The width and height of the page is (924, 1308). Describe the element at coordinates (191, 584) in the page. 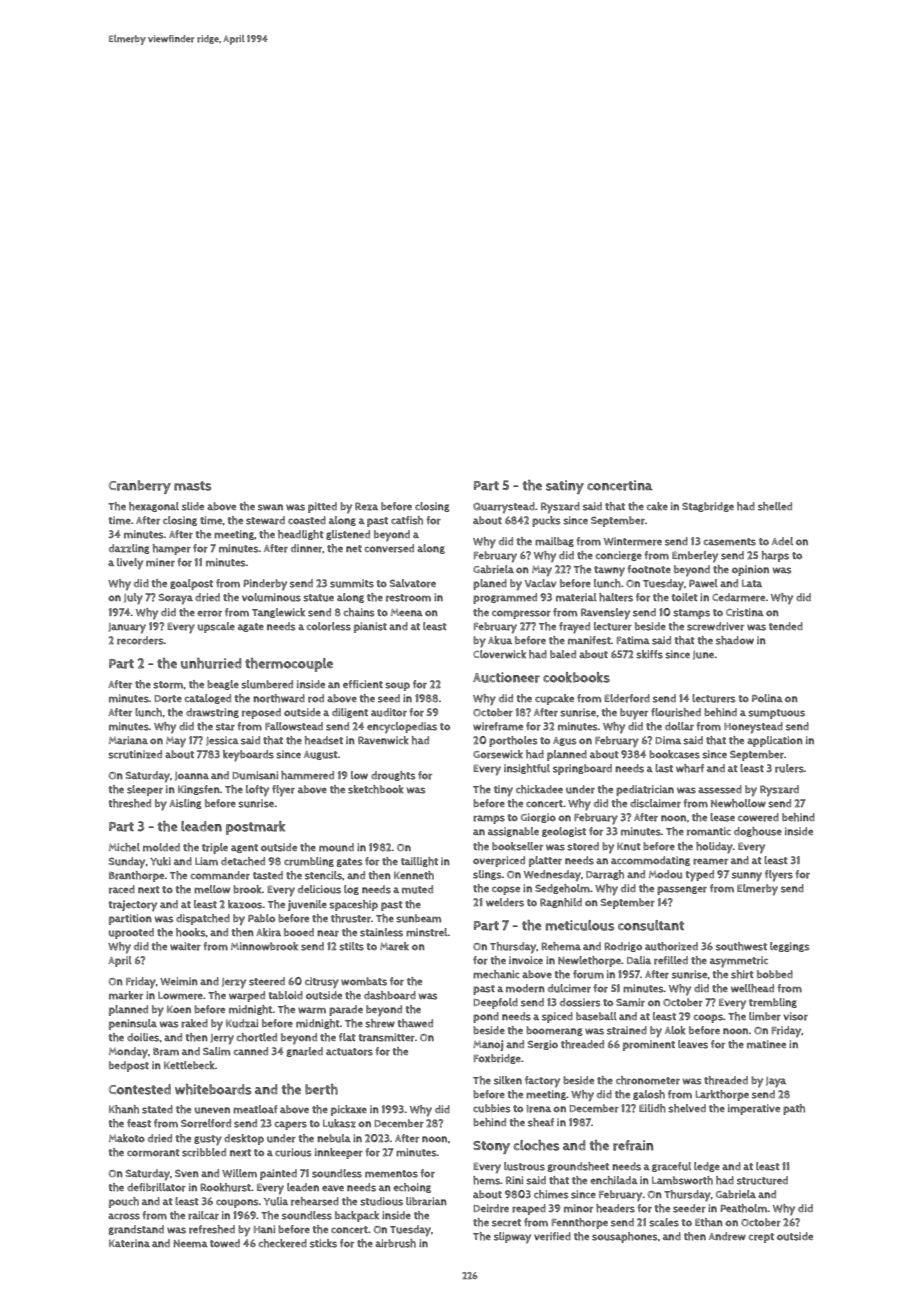

I see `goalpost` at that location.
